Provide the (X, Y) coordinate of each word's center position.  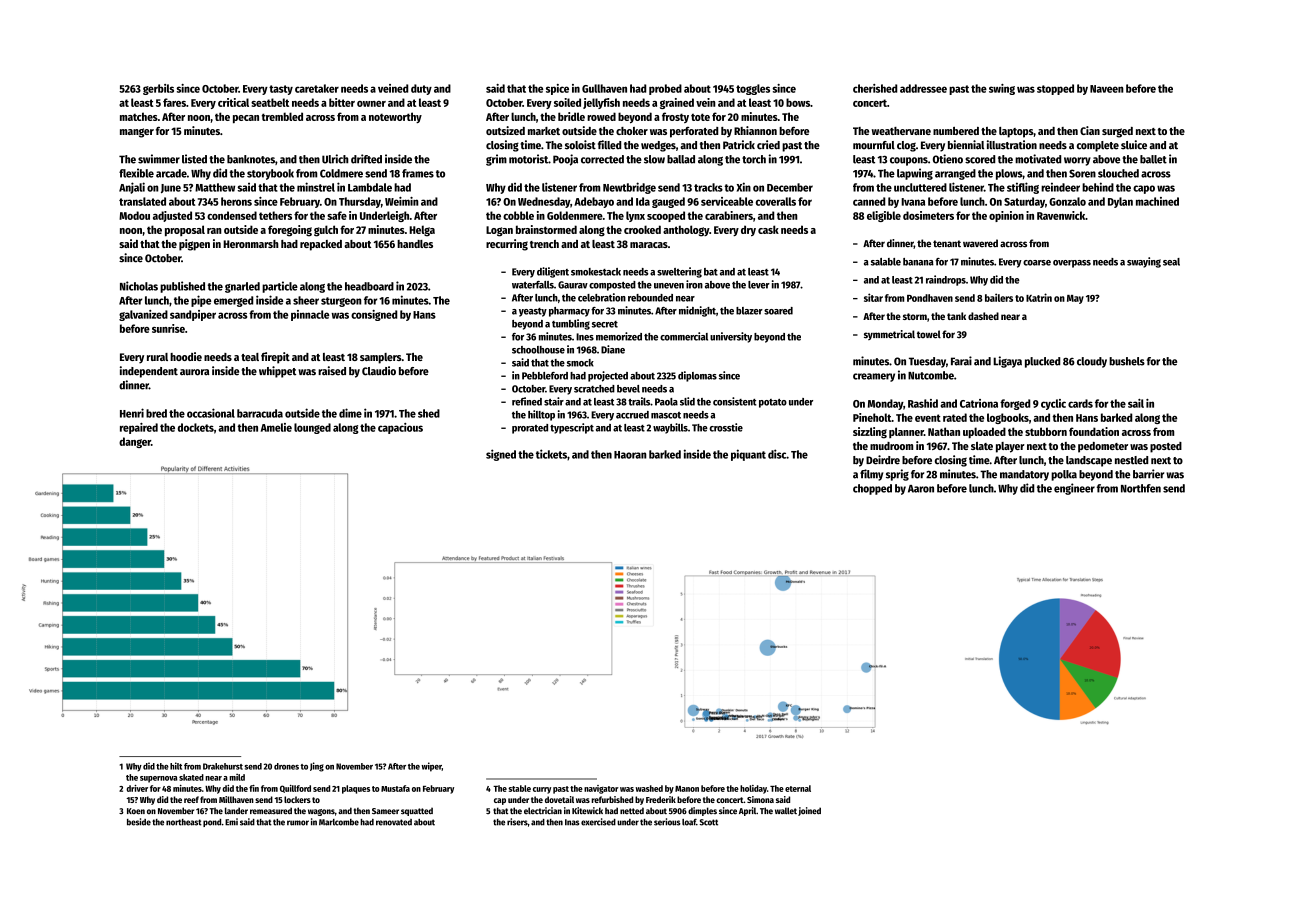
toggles (753, 89)
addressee (923, 88)
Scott (709, 822)
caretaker (317, 88)
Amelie (276, 427)
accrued (632, 415)
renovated (394, 822)
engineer (1074, 489)
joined (809, 811)
